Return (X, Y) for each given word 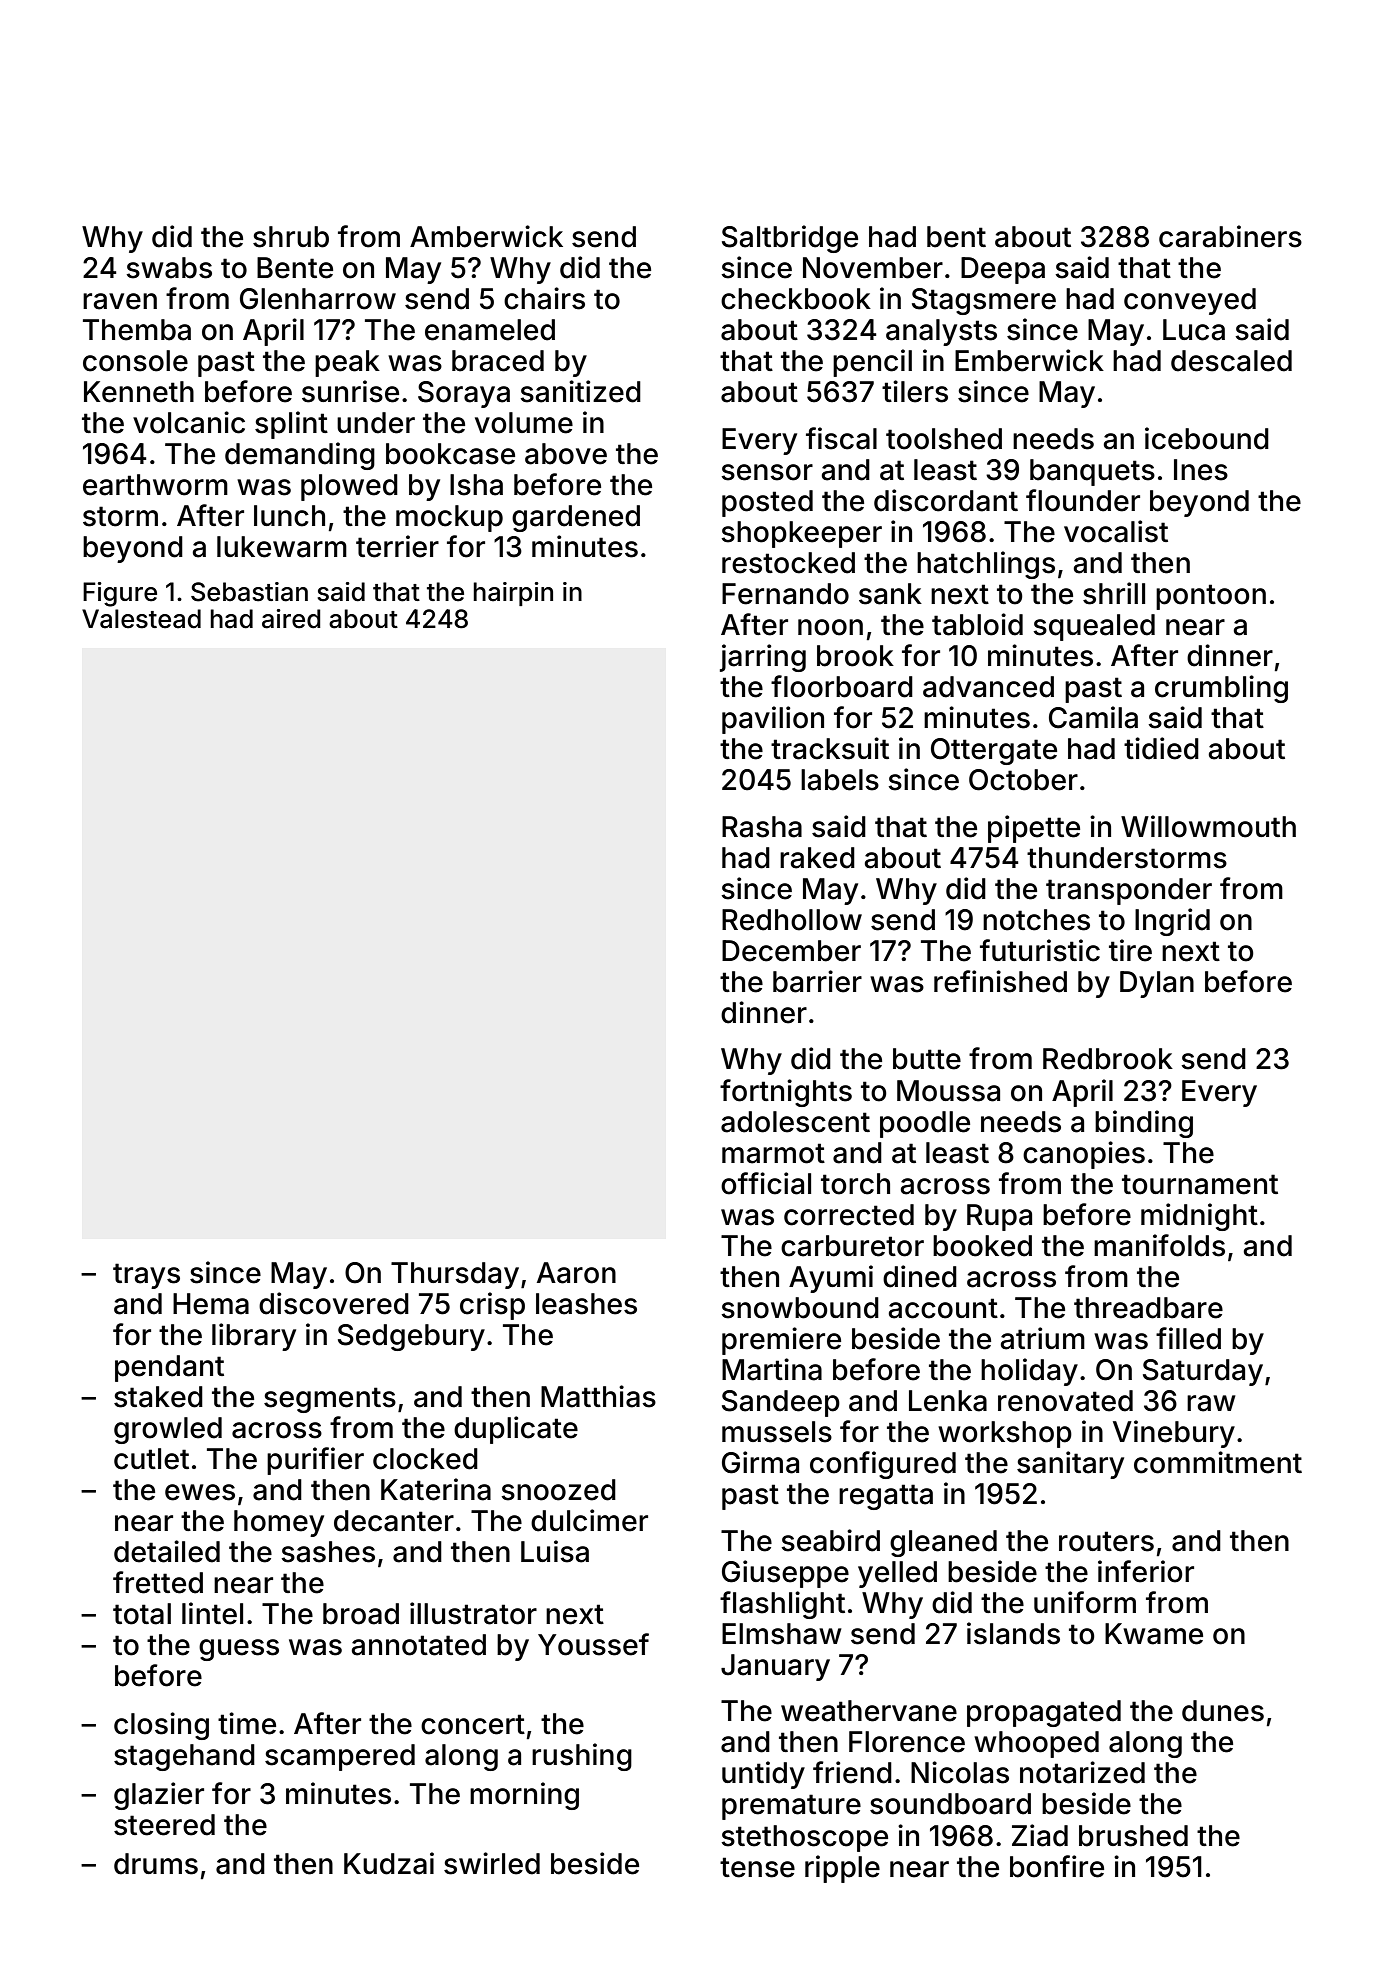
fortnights (786, 1093)
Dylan (1157, 984)
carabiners (1230, 236)
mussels (777, 1432)
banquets (1092, 472)
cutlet (151, 1459)
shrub (291, 237)
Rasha (762, 827)
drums (156, 1864)
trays (146, 1276)
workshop (1005, 1434)
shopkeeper (801, 534)
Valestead (141, 619)
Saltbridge (790, 239)
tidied (1161, 748)
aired (291, 619)
